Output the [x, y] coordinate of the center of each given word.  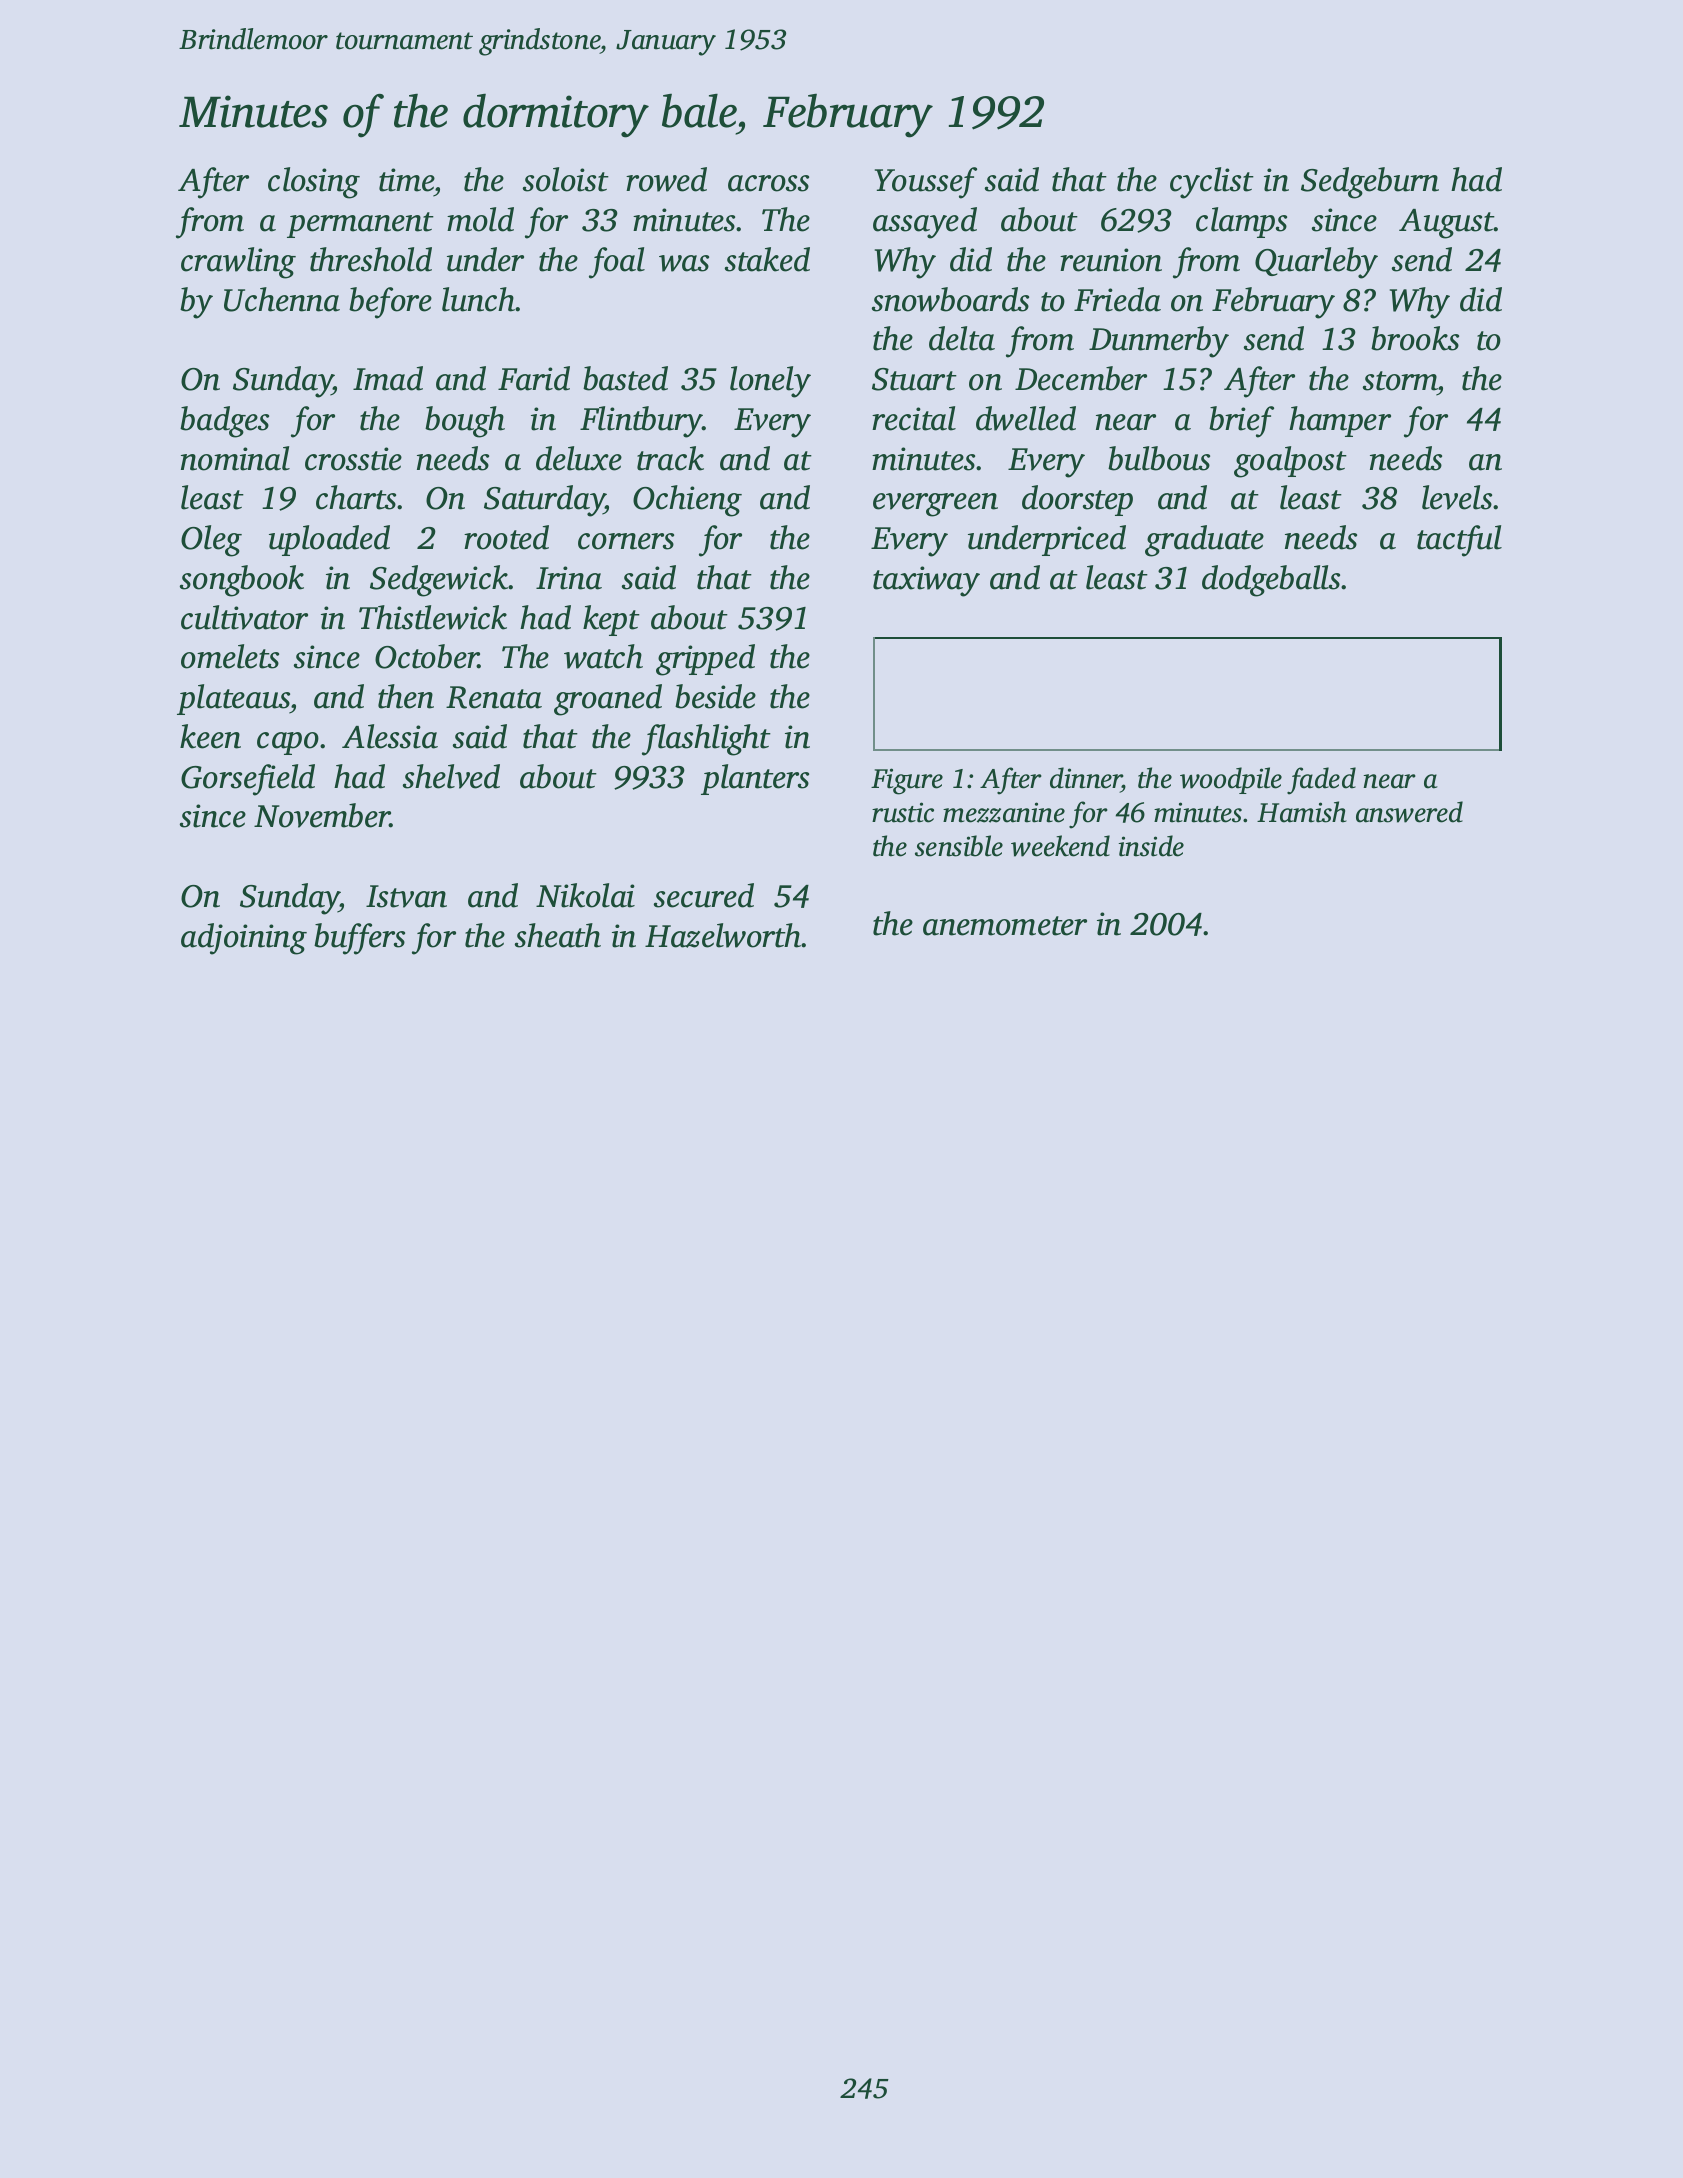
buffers [359, 939]
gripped [705, 660]
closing [314, 183]
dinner [1086, 778]
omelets [230, 656]
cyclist [1212, 183]
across [768, 183]
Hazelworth [723, 935]
